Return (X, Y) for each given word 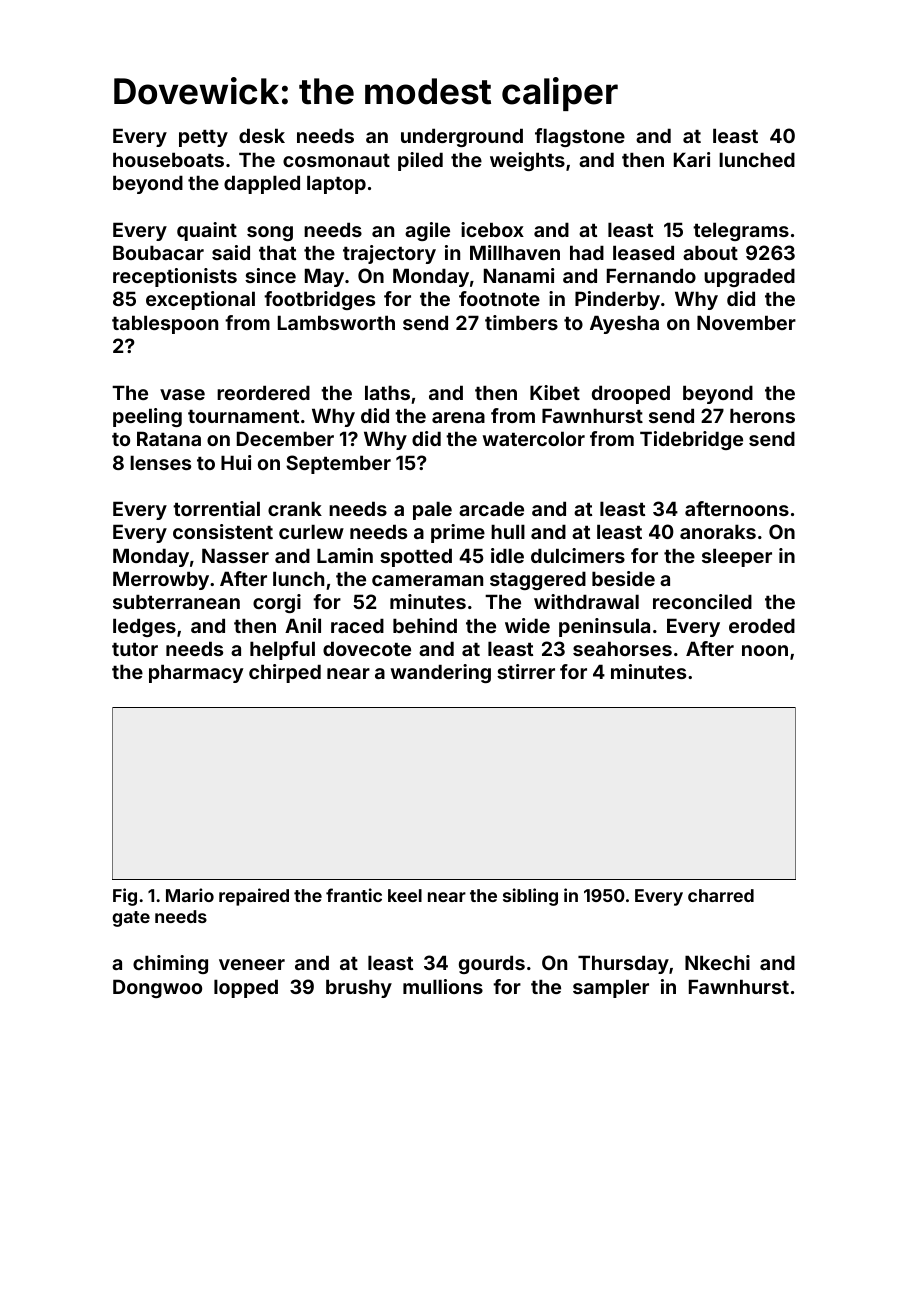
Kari (692, 159)
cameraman (427, 580)
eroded (762, 625)
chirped (285, 673)
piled (420, 161)
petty (203, 138)
